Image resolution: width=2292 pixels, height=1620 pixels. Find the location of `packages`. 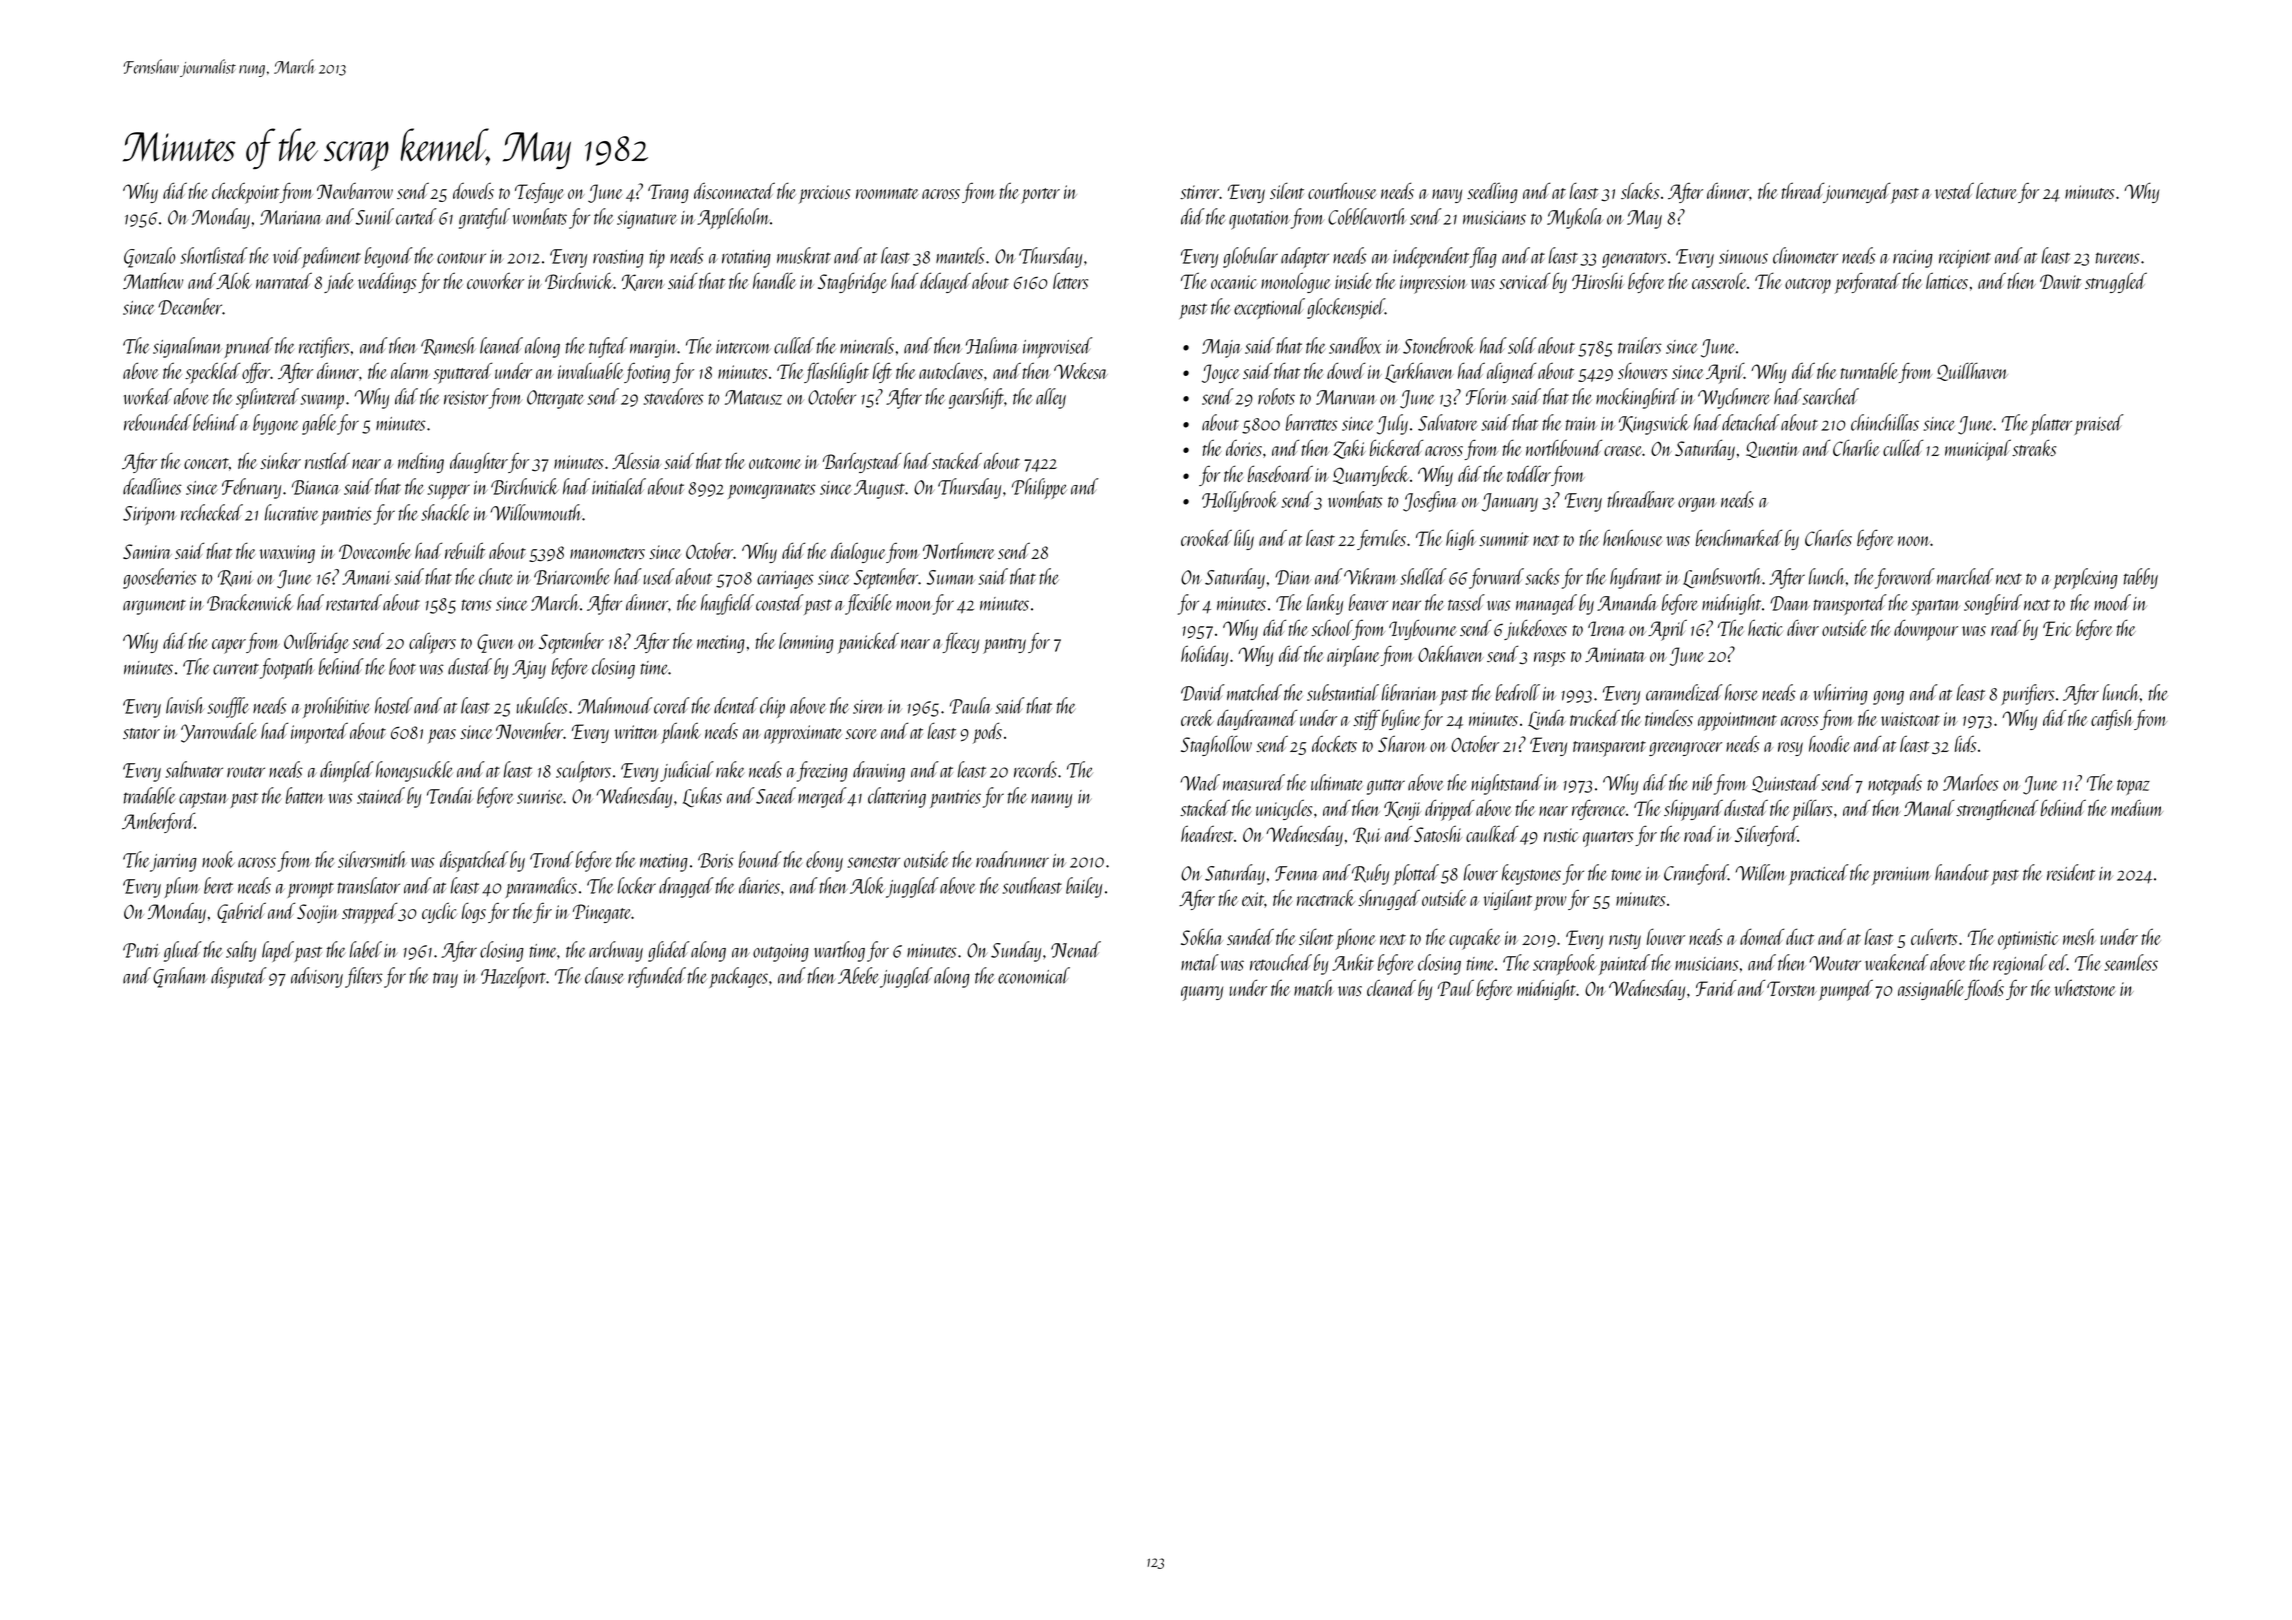

packages is located at coordinates (738, 977).
